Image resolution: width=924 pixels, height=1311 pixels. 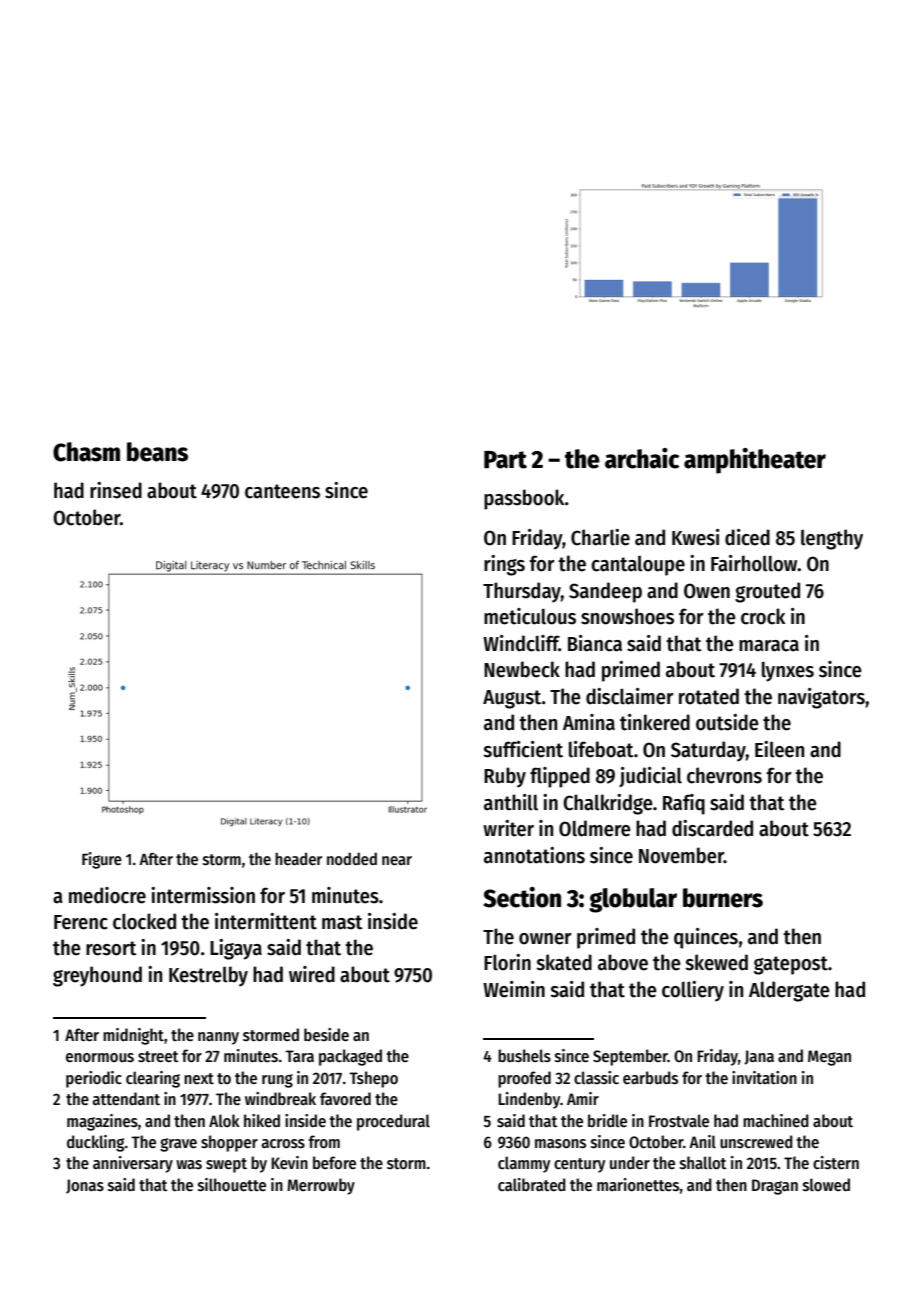 What do you see at coordinates (754, 563) in the page?
I see `Fairhollow` at bounding box center [754, 563].
